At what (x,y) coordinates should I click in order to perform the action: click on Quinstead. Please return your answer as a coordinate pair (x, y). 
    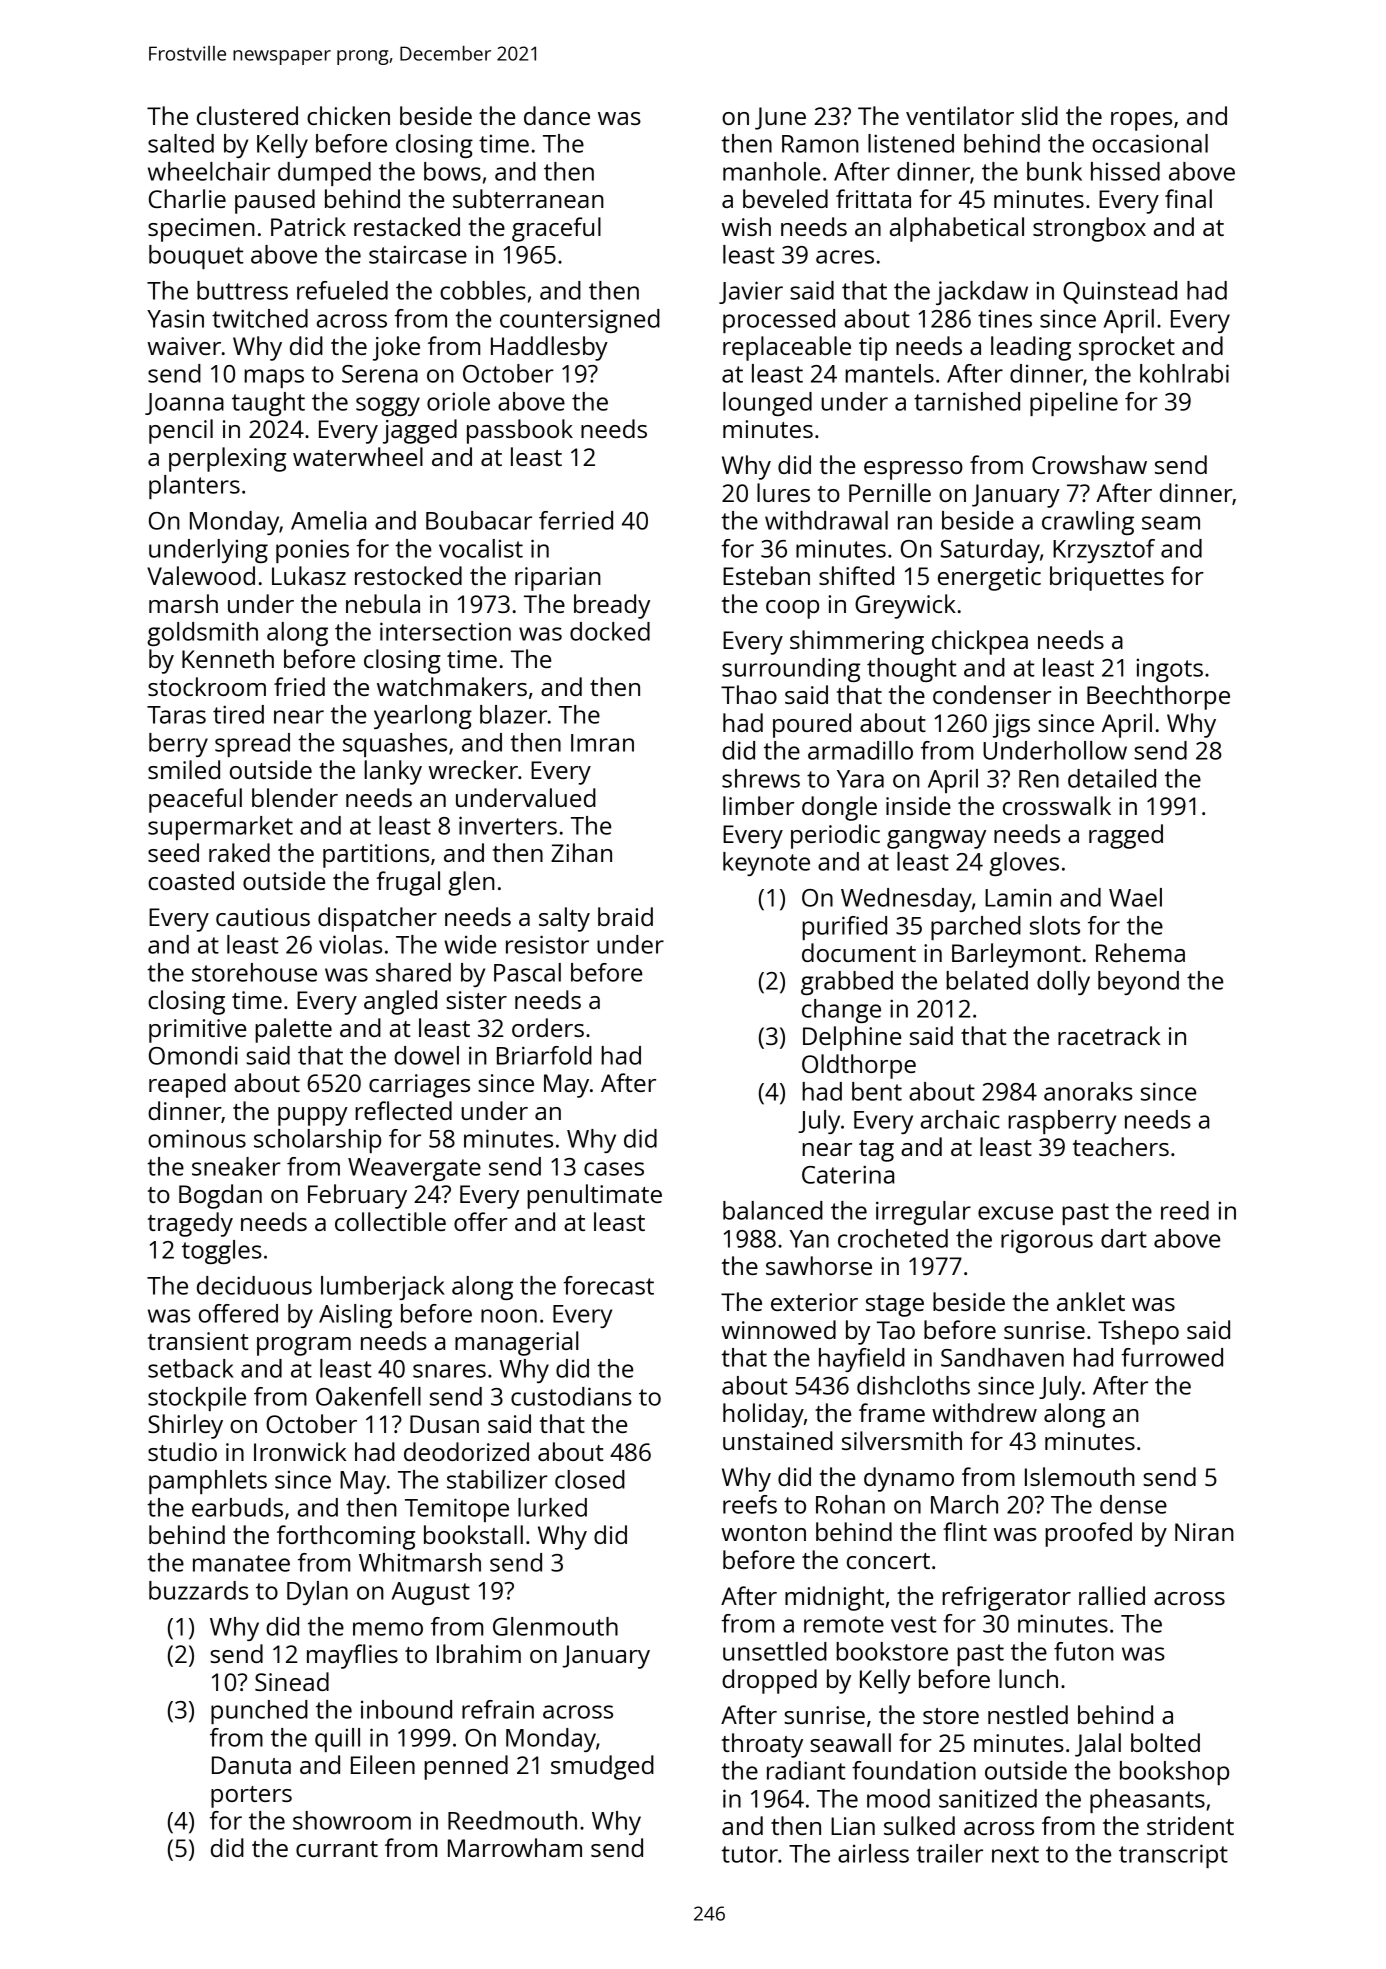
    Looking at the image, I should click on (1120, 292).
